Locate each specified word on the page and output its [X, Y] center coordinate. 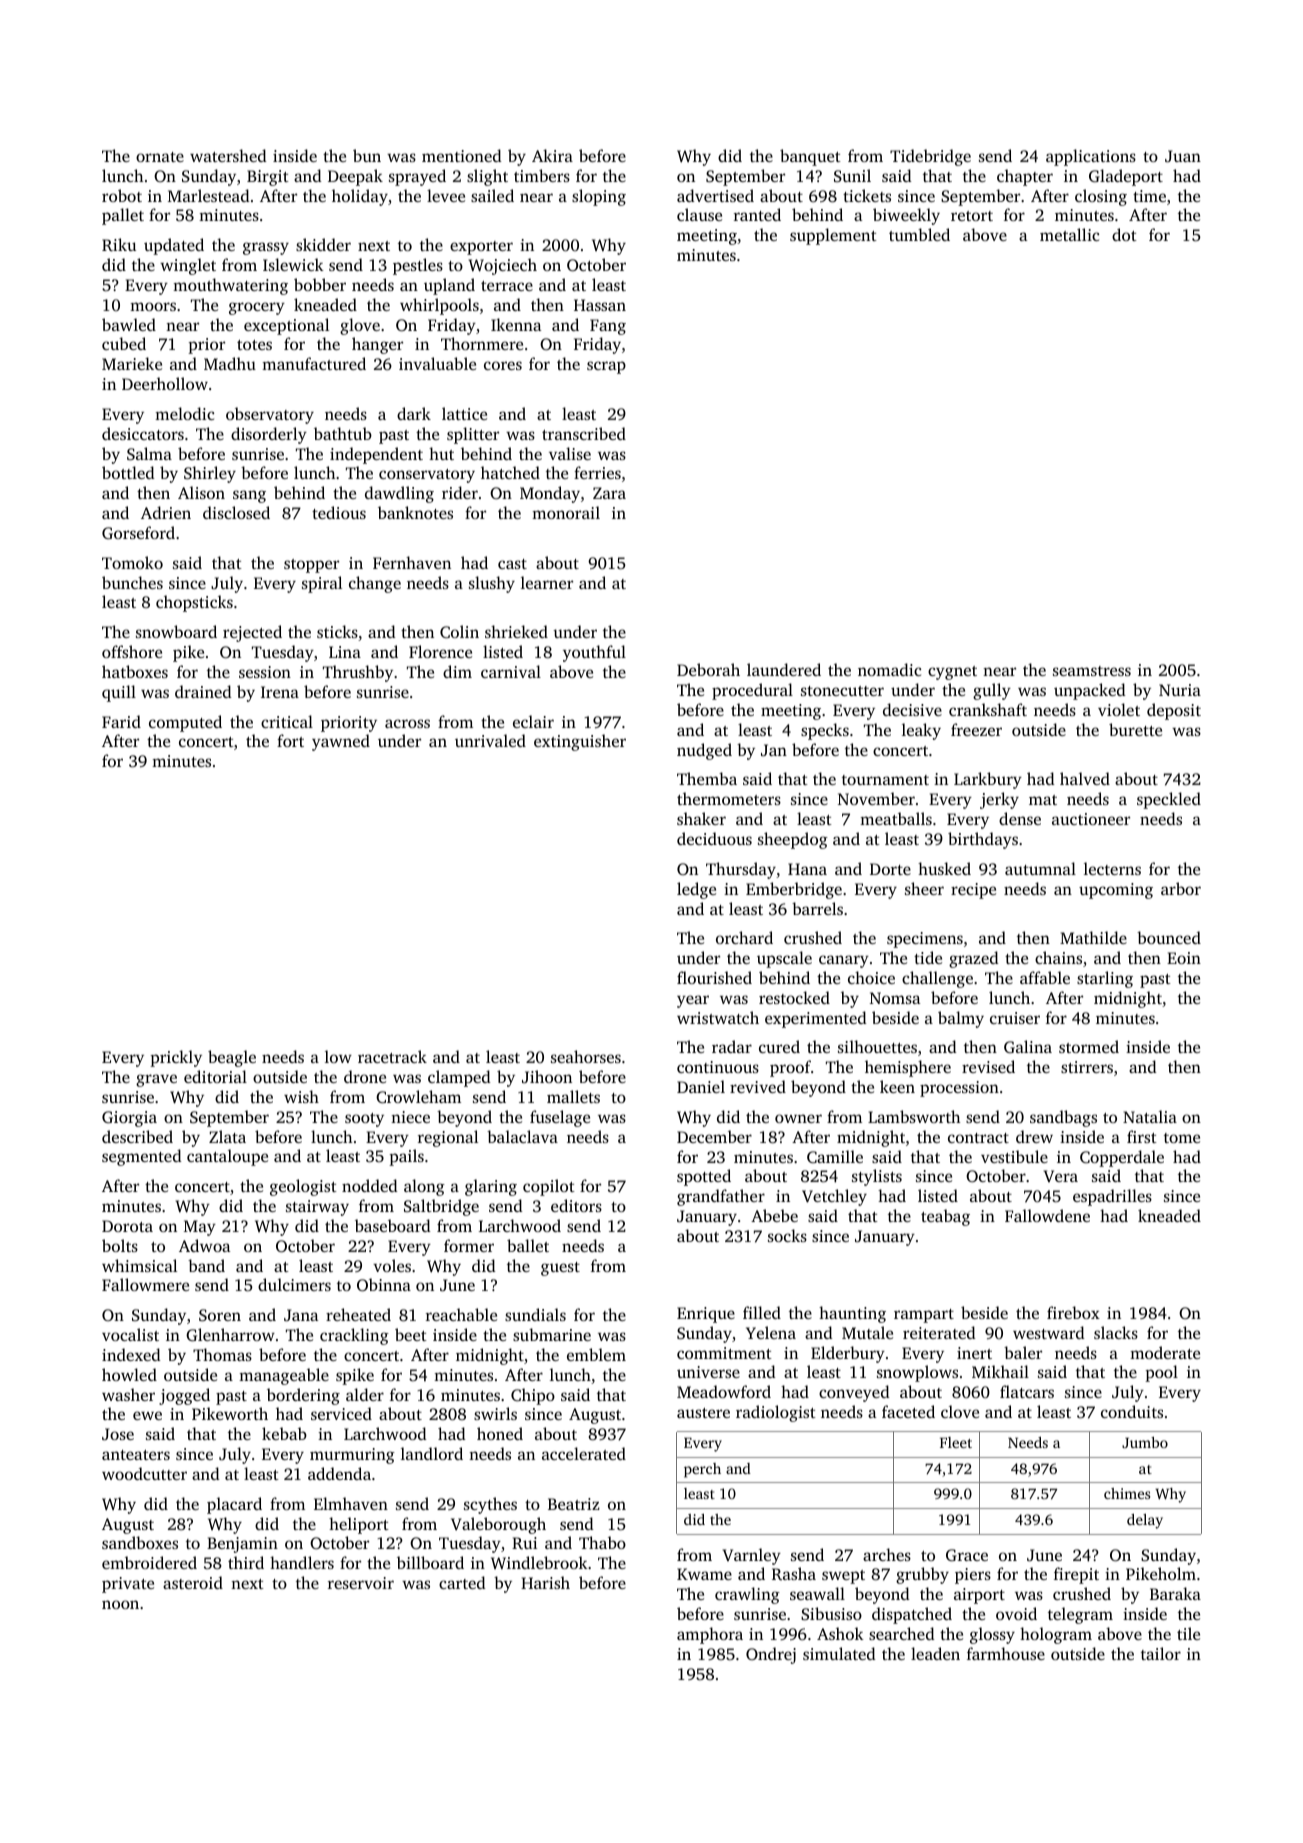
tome [1182, 1138]
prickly [176, 1058]
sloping [599, 197]
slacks [1116, 1332]
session [265, 672]
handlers [302, 1562]
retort [972, 216]
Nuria [1180, 690]
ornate [160, 157]
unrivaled [490, 740]
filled [762, 1312]
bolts [120, 1245]
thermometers [729, 798]
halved [1085, 778]
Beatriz [574, 1504]
